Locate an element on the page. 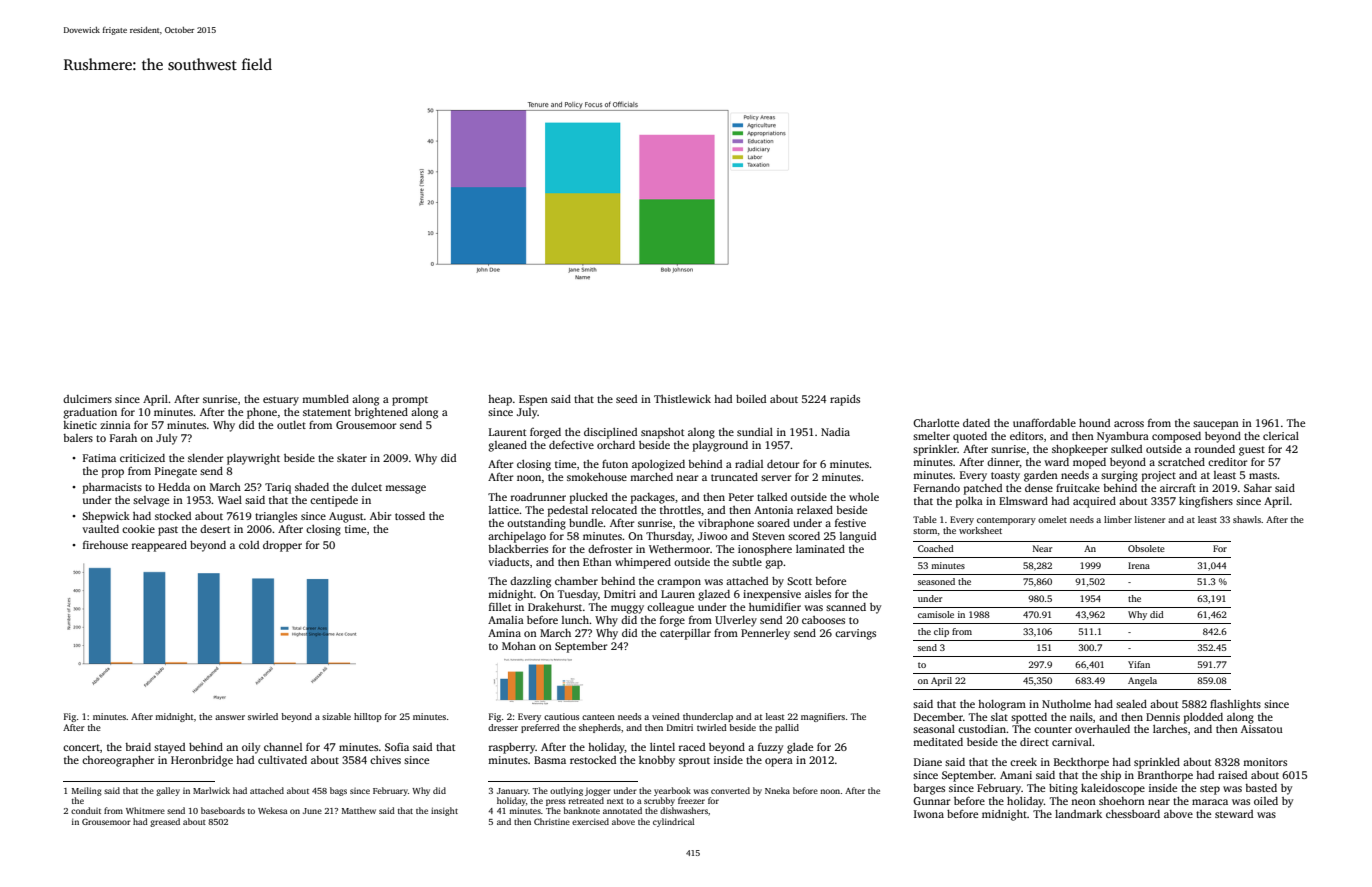 The width and height of the page is (1372, 887). rapids is located at coordinates (845, 400).
